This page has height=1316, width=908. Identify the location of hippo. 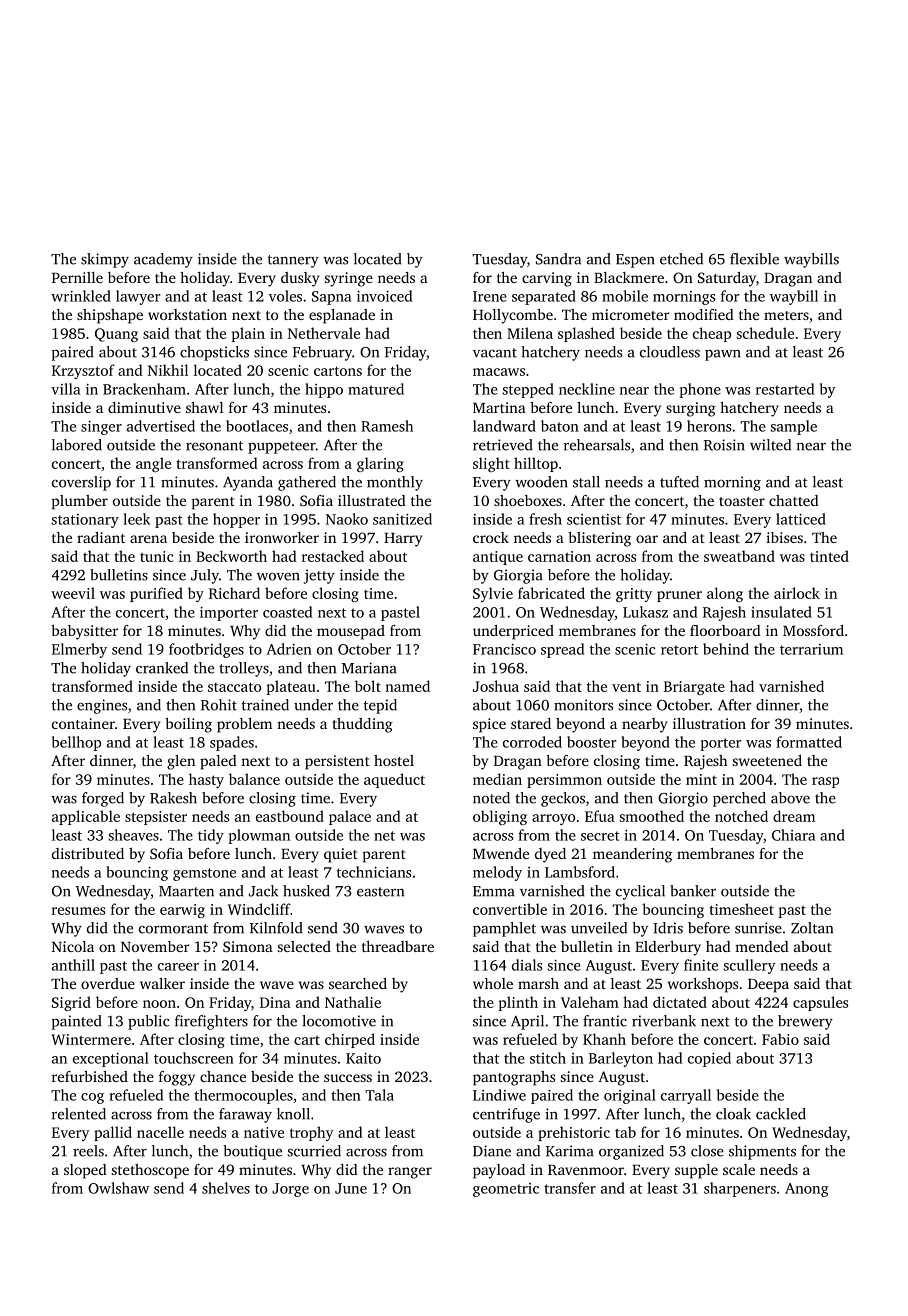
(324, 390).
